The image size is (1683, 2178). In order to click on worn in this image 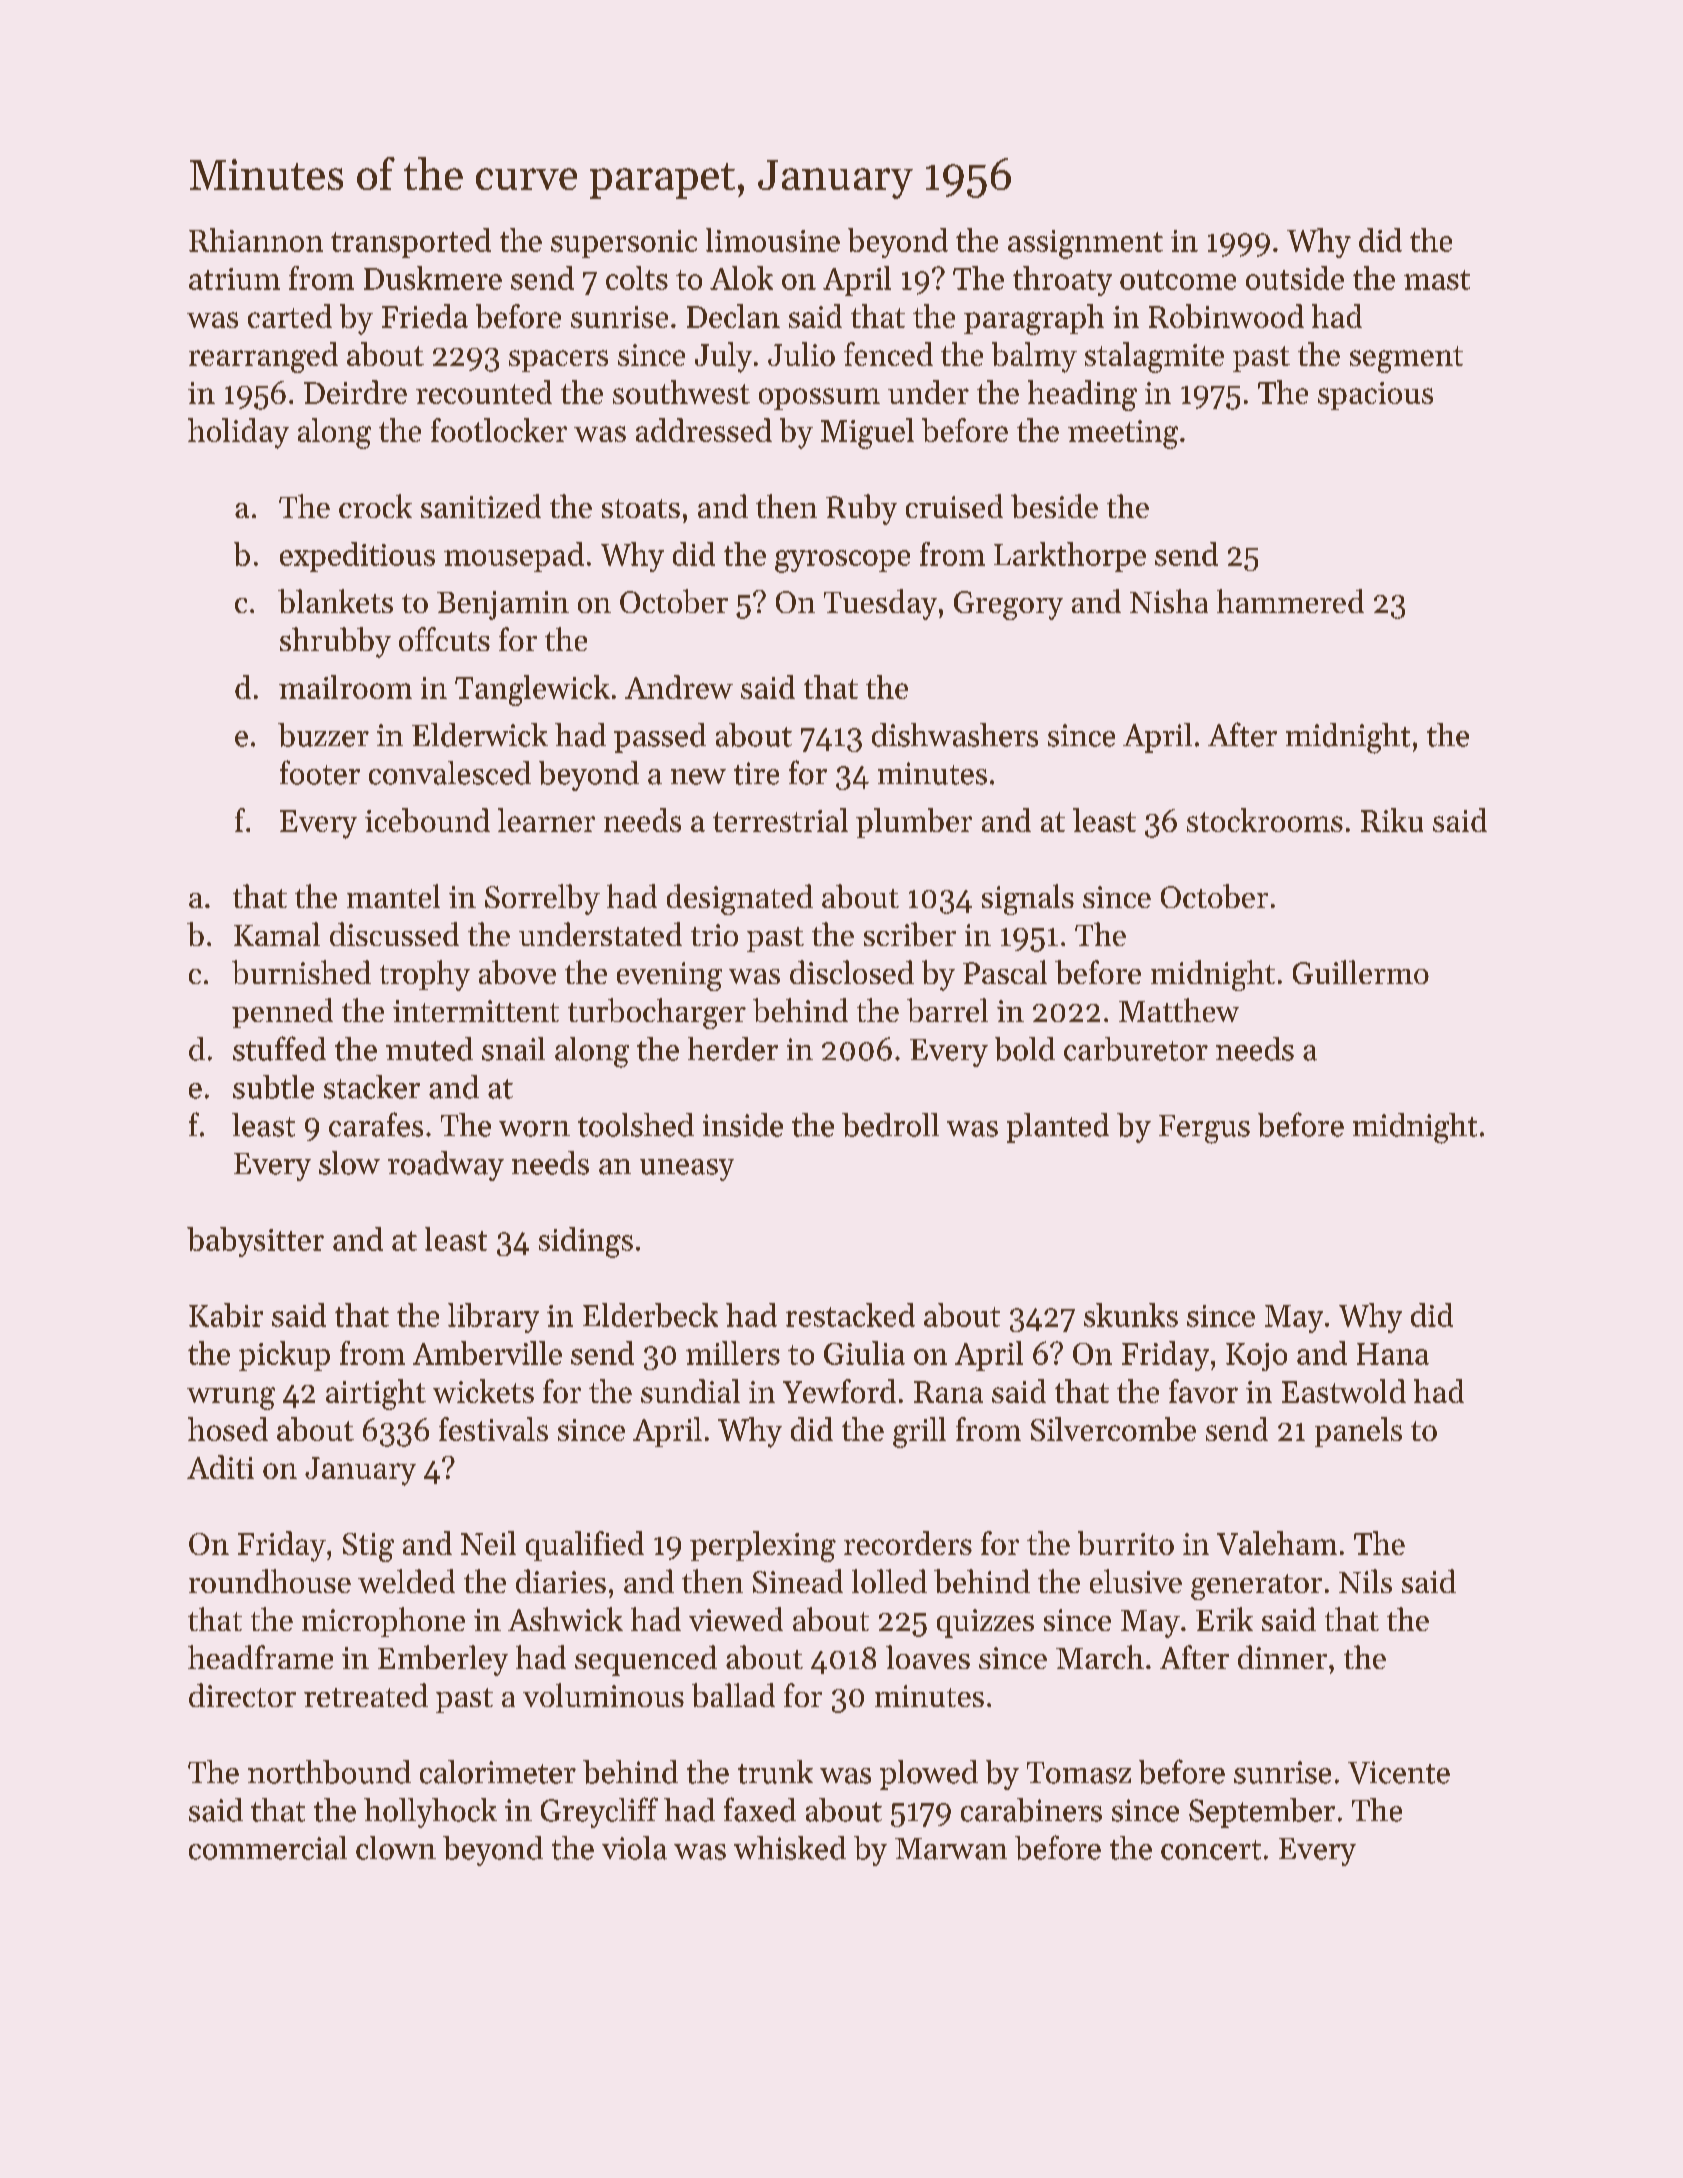, I will do `click(534, 1129)`.
